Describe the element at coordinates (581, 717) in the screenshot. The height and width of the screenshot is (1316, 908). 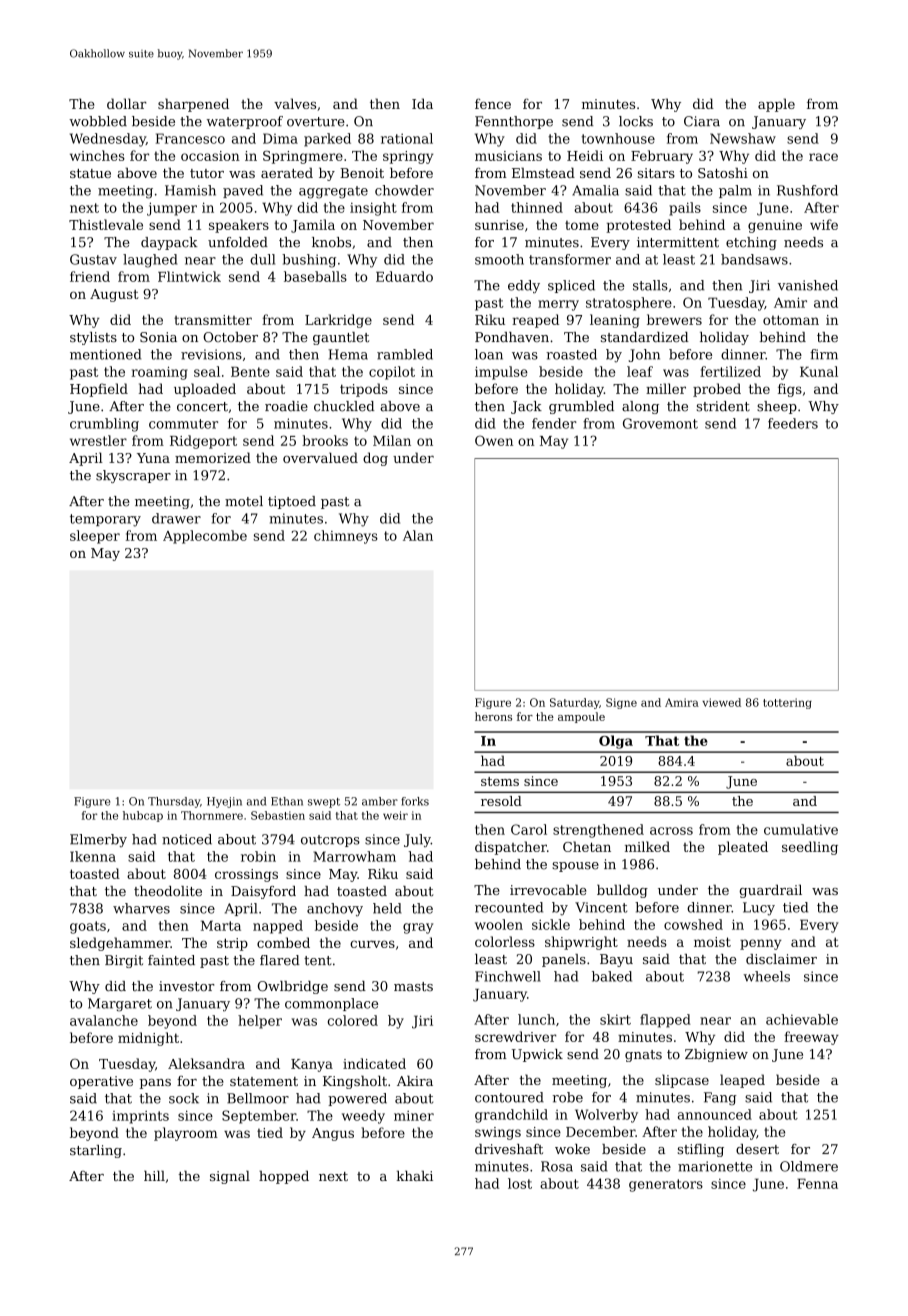
I see `ampoule` at that location.
